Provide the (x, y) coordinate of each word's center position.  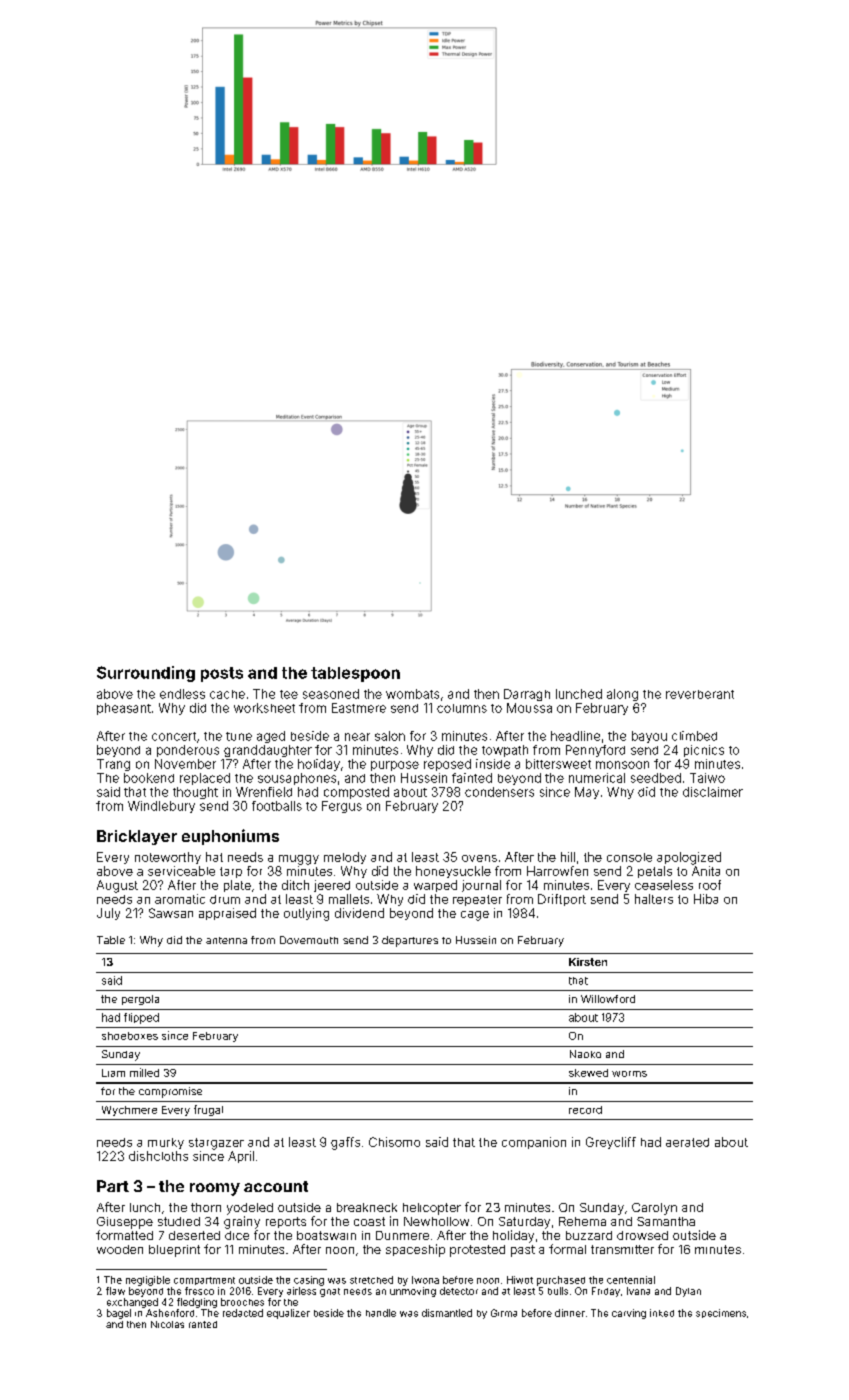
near (357, 737)
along (622, 695)
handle (381, 1313)
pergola (140, 1000)
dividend (359, 913)
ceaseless (664, 885)
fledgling (197, 1303)
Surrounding (146, 674)
